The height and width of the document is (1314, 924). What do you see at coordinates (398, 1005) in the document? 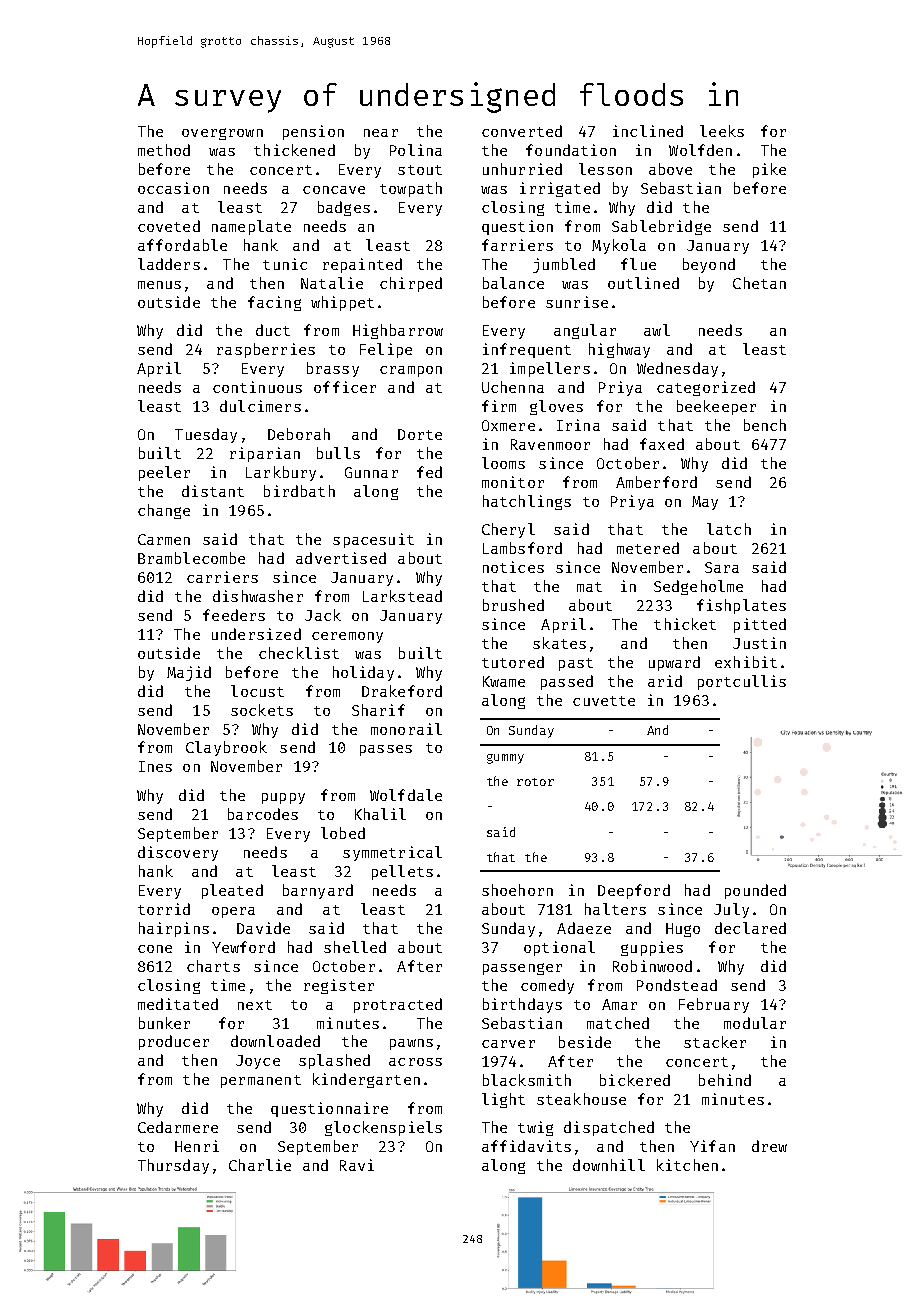
I see `protracted` at bounding box center [398, 1005].
